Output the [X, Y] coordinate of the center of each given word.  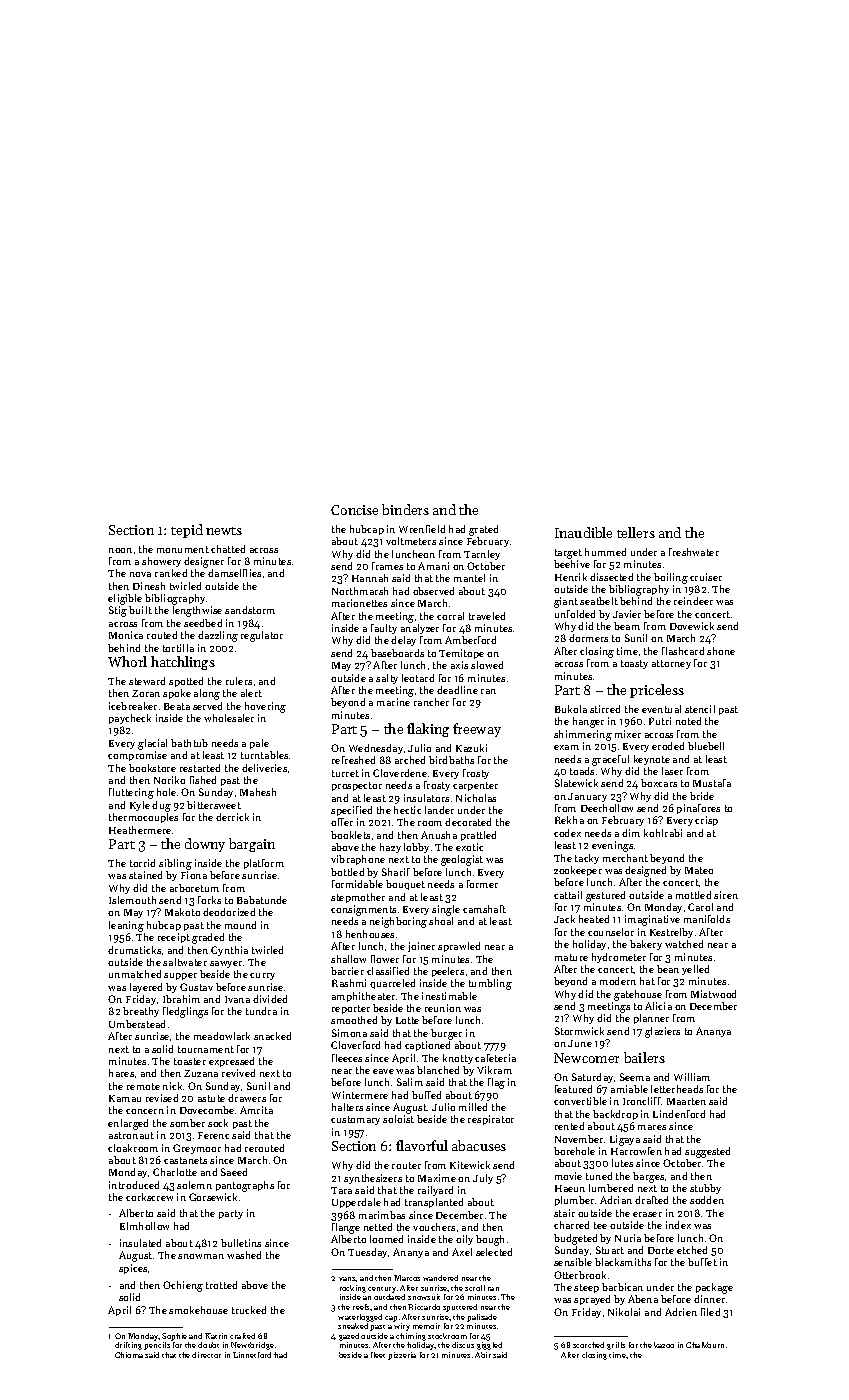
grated [483, 530]
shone [721, 651]
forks [209, 900]
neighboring [398, 922]
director [206, 1355]
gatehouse [638, 995]
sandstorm [250, 610]
